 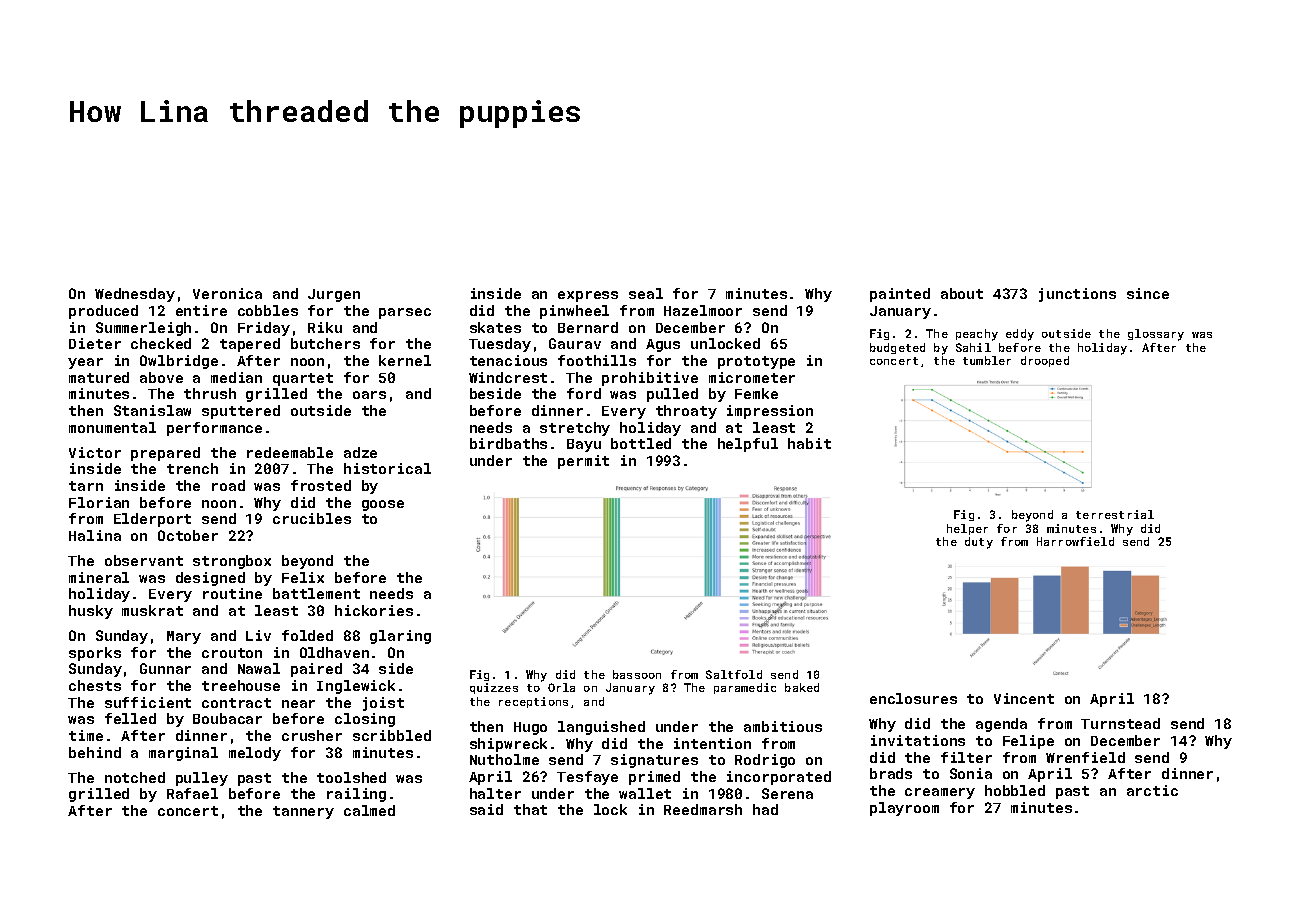 What do you see at coordinates (95, 685) in the screenshot?
I see `chests` at bounding box center [95, 685].
